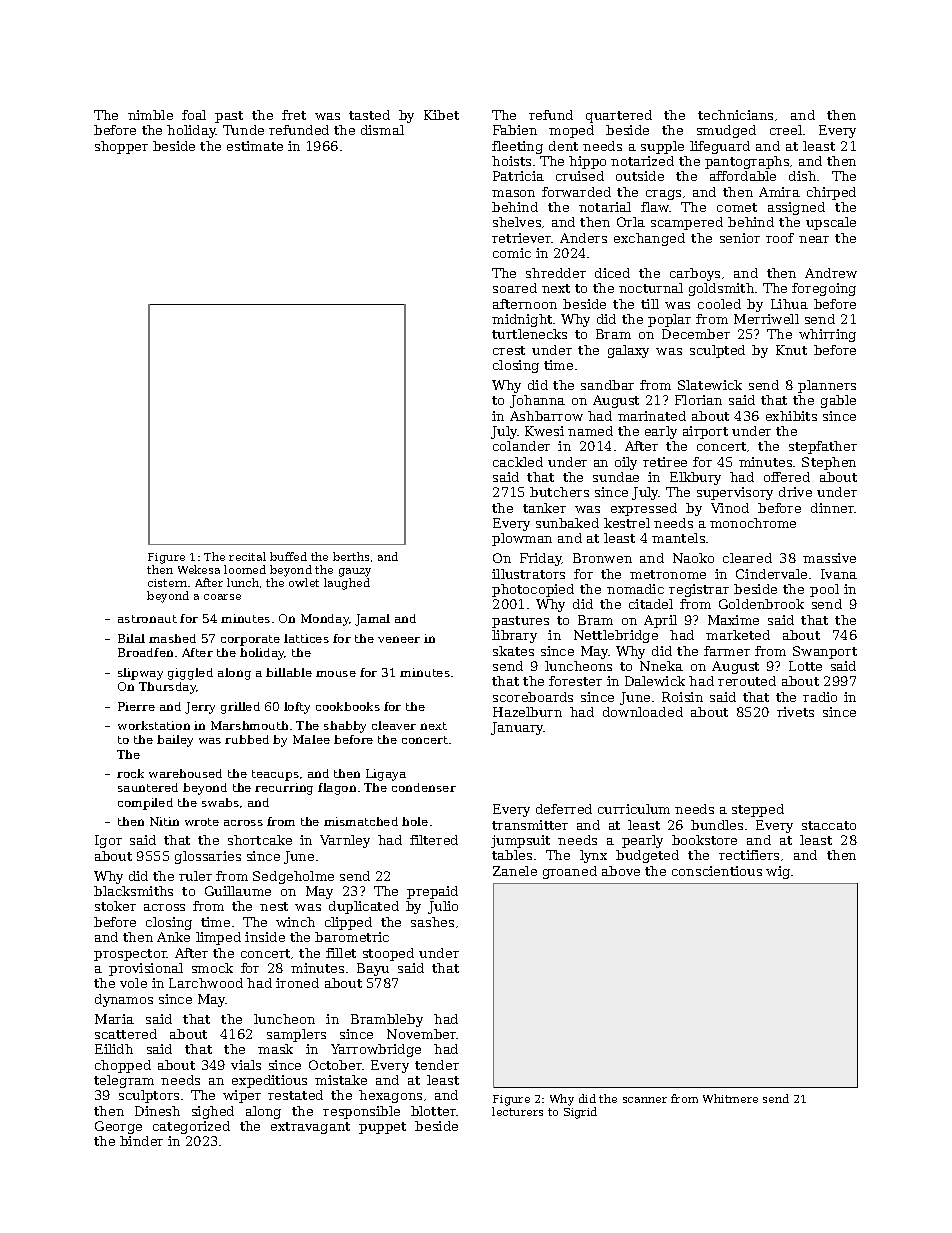 The image size is (952, 1233). What do you see at coordinates (721, 289) in the document?
I see `goldsmith` at bounding box center [721, 289].
